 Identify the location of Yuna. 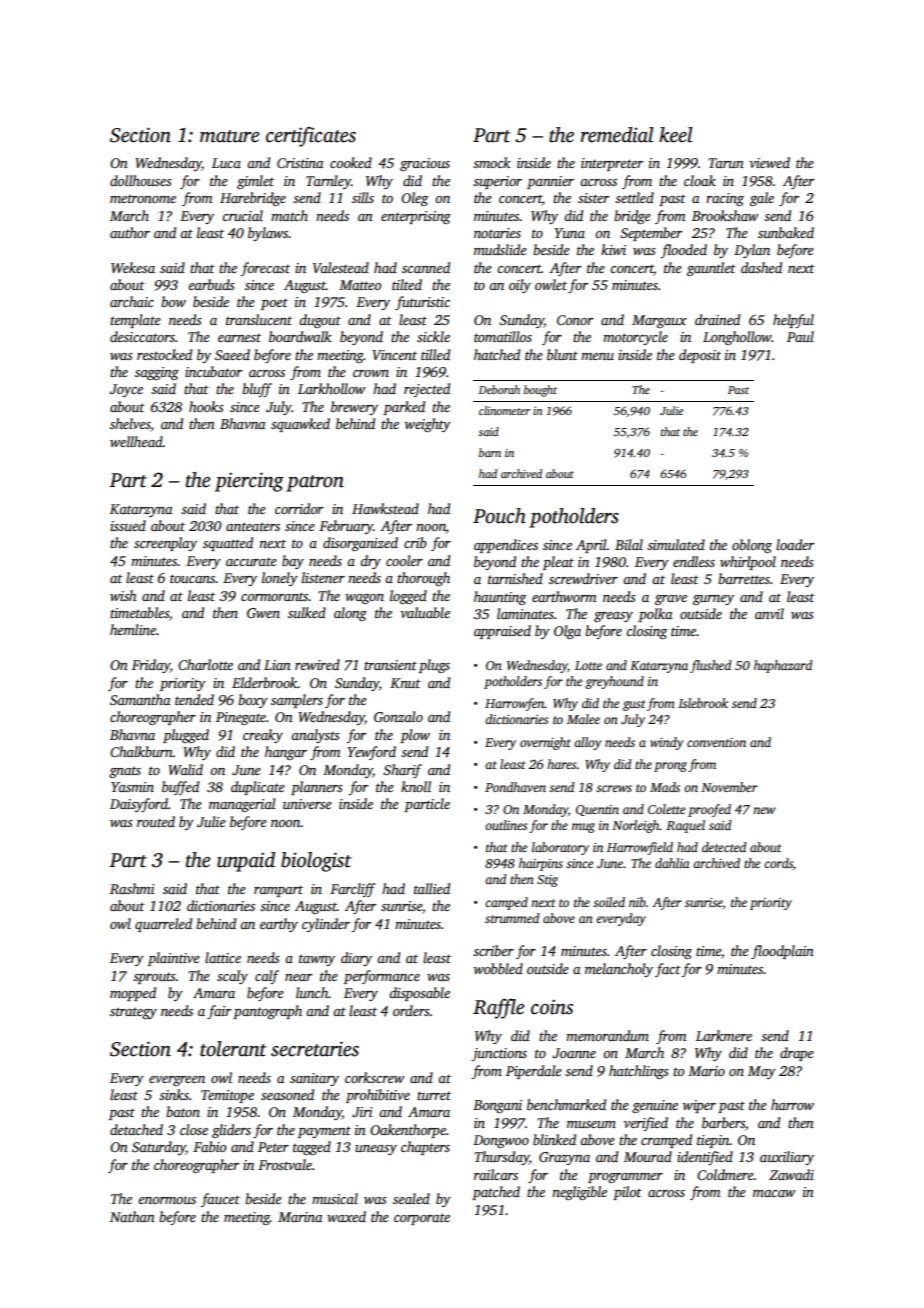
(569, 233).
